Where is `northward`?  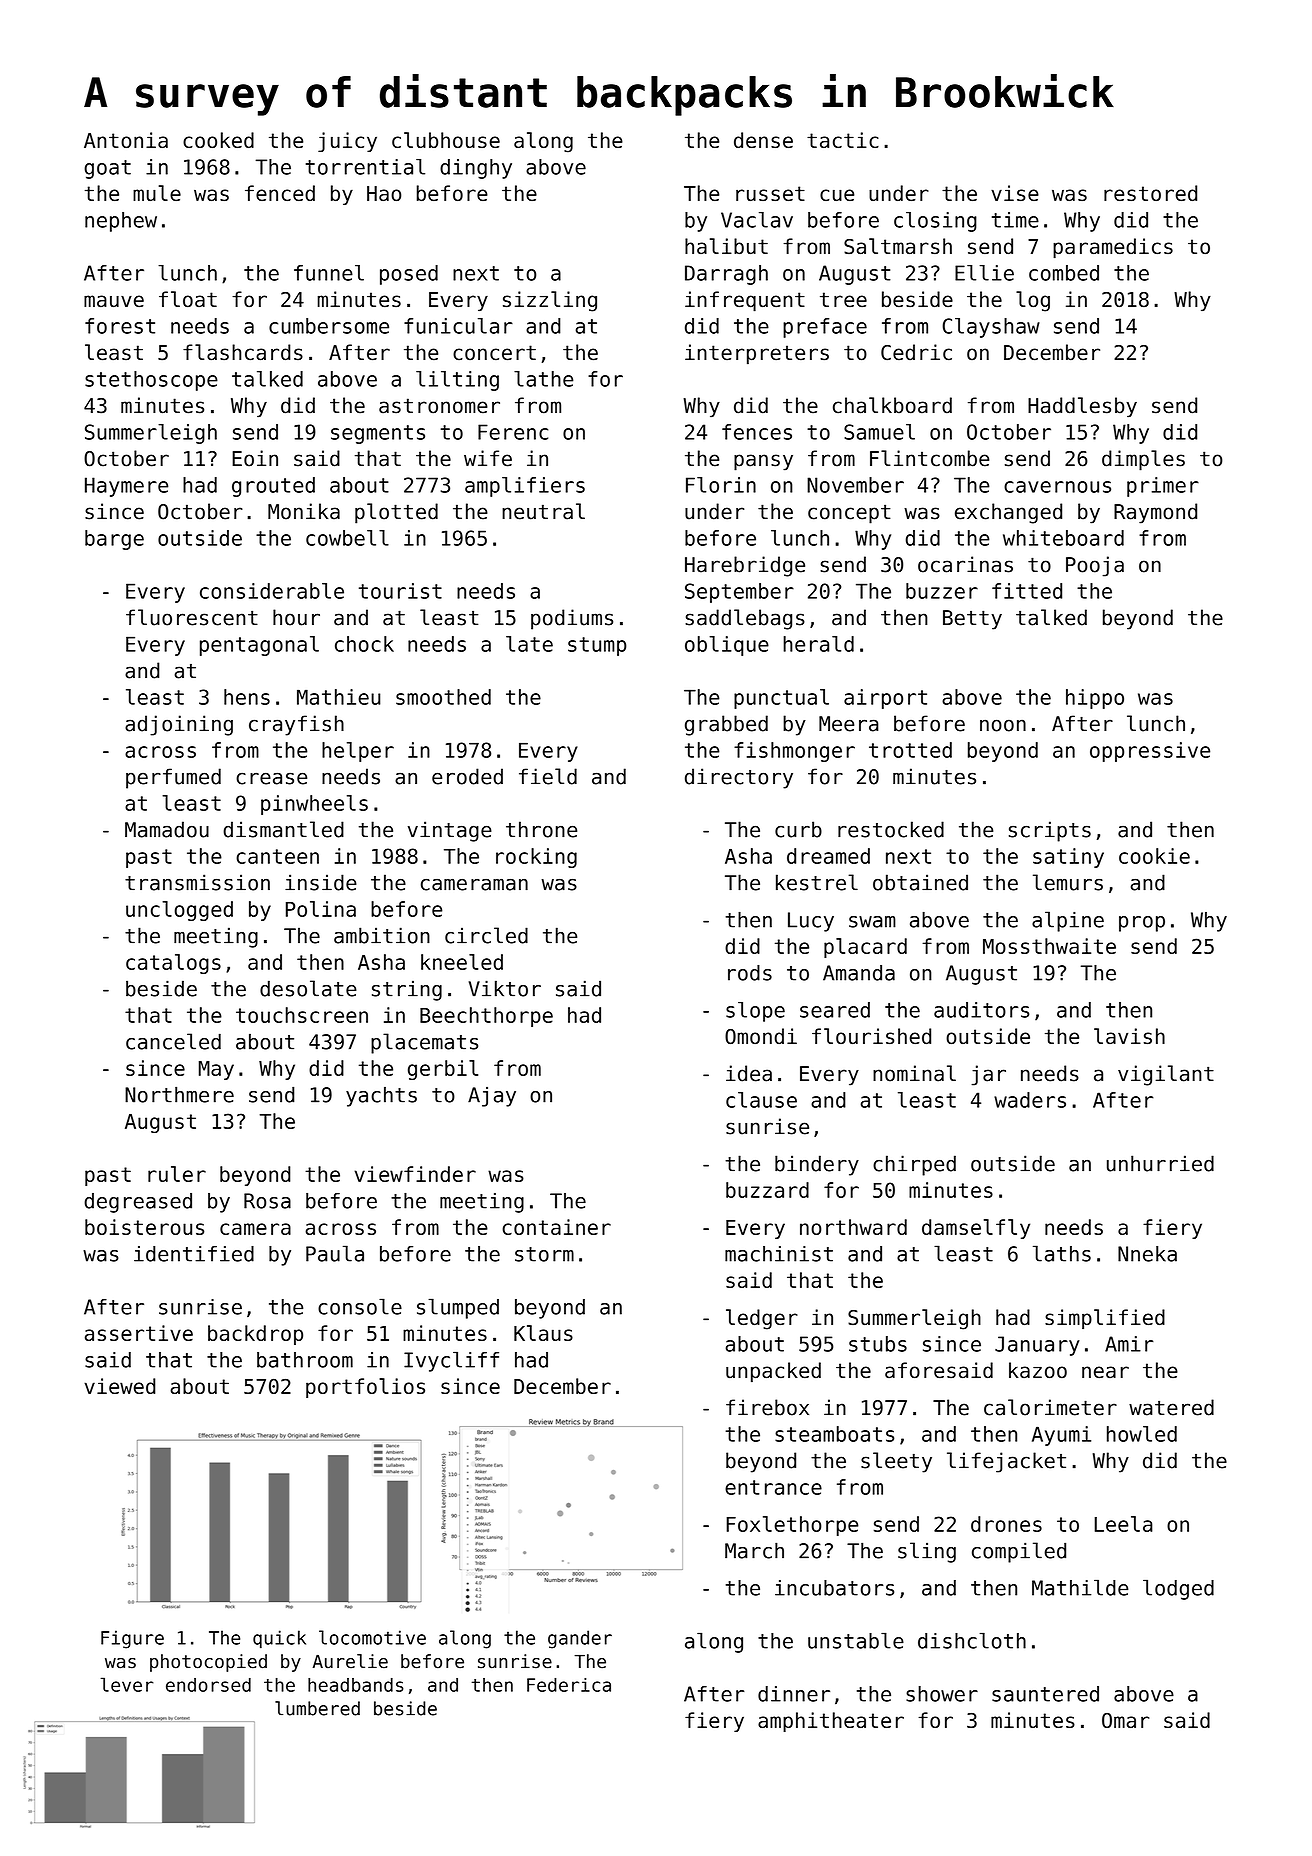 northward is located at coordinates (853, 1227).
